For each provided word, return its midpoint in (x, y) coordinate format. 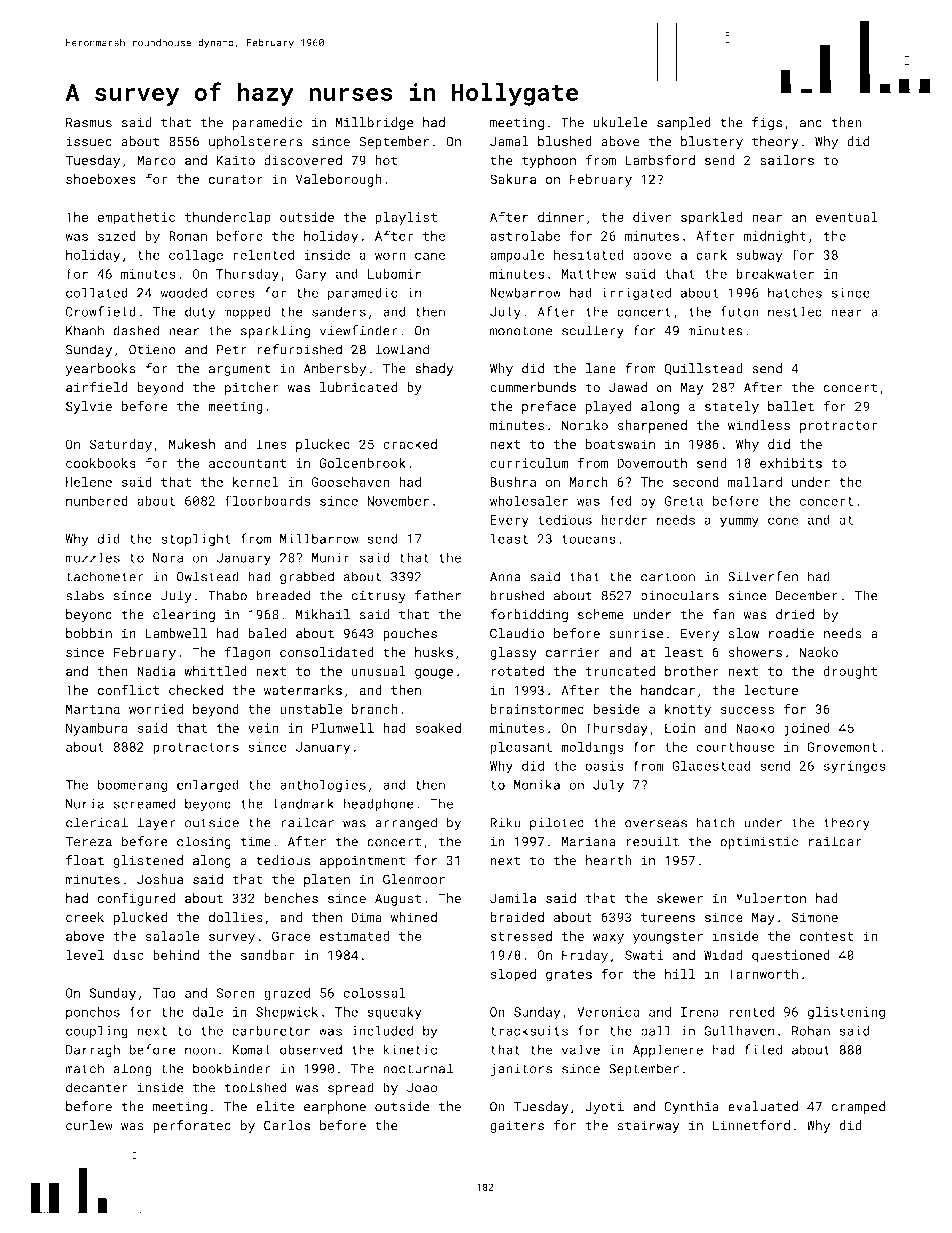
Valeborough (339, 180)
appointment (362, 862)
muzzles (92, 557)
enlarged (208, 786)
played (608, 407)
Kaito (236, 160)
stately (732, 407)
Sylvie (89, 407)
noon (200, 1051)
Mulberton (771, 898)
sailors (787, 160)
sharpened (652, 426)
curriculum (529, 463)
